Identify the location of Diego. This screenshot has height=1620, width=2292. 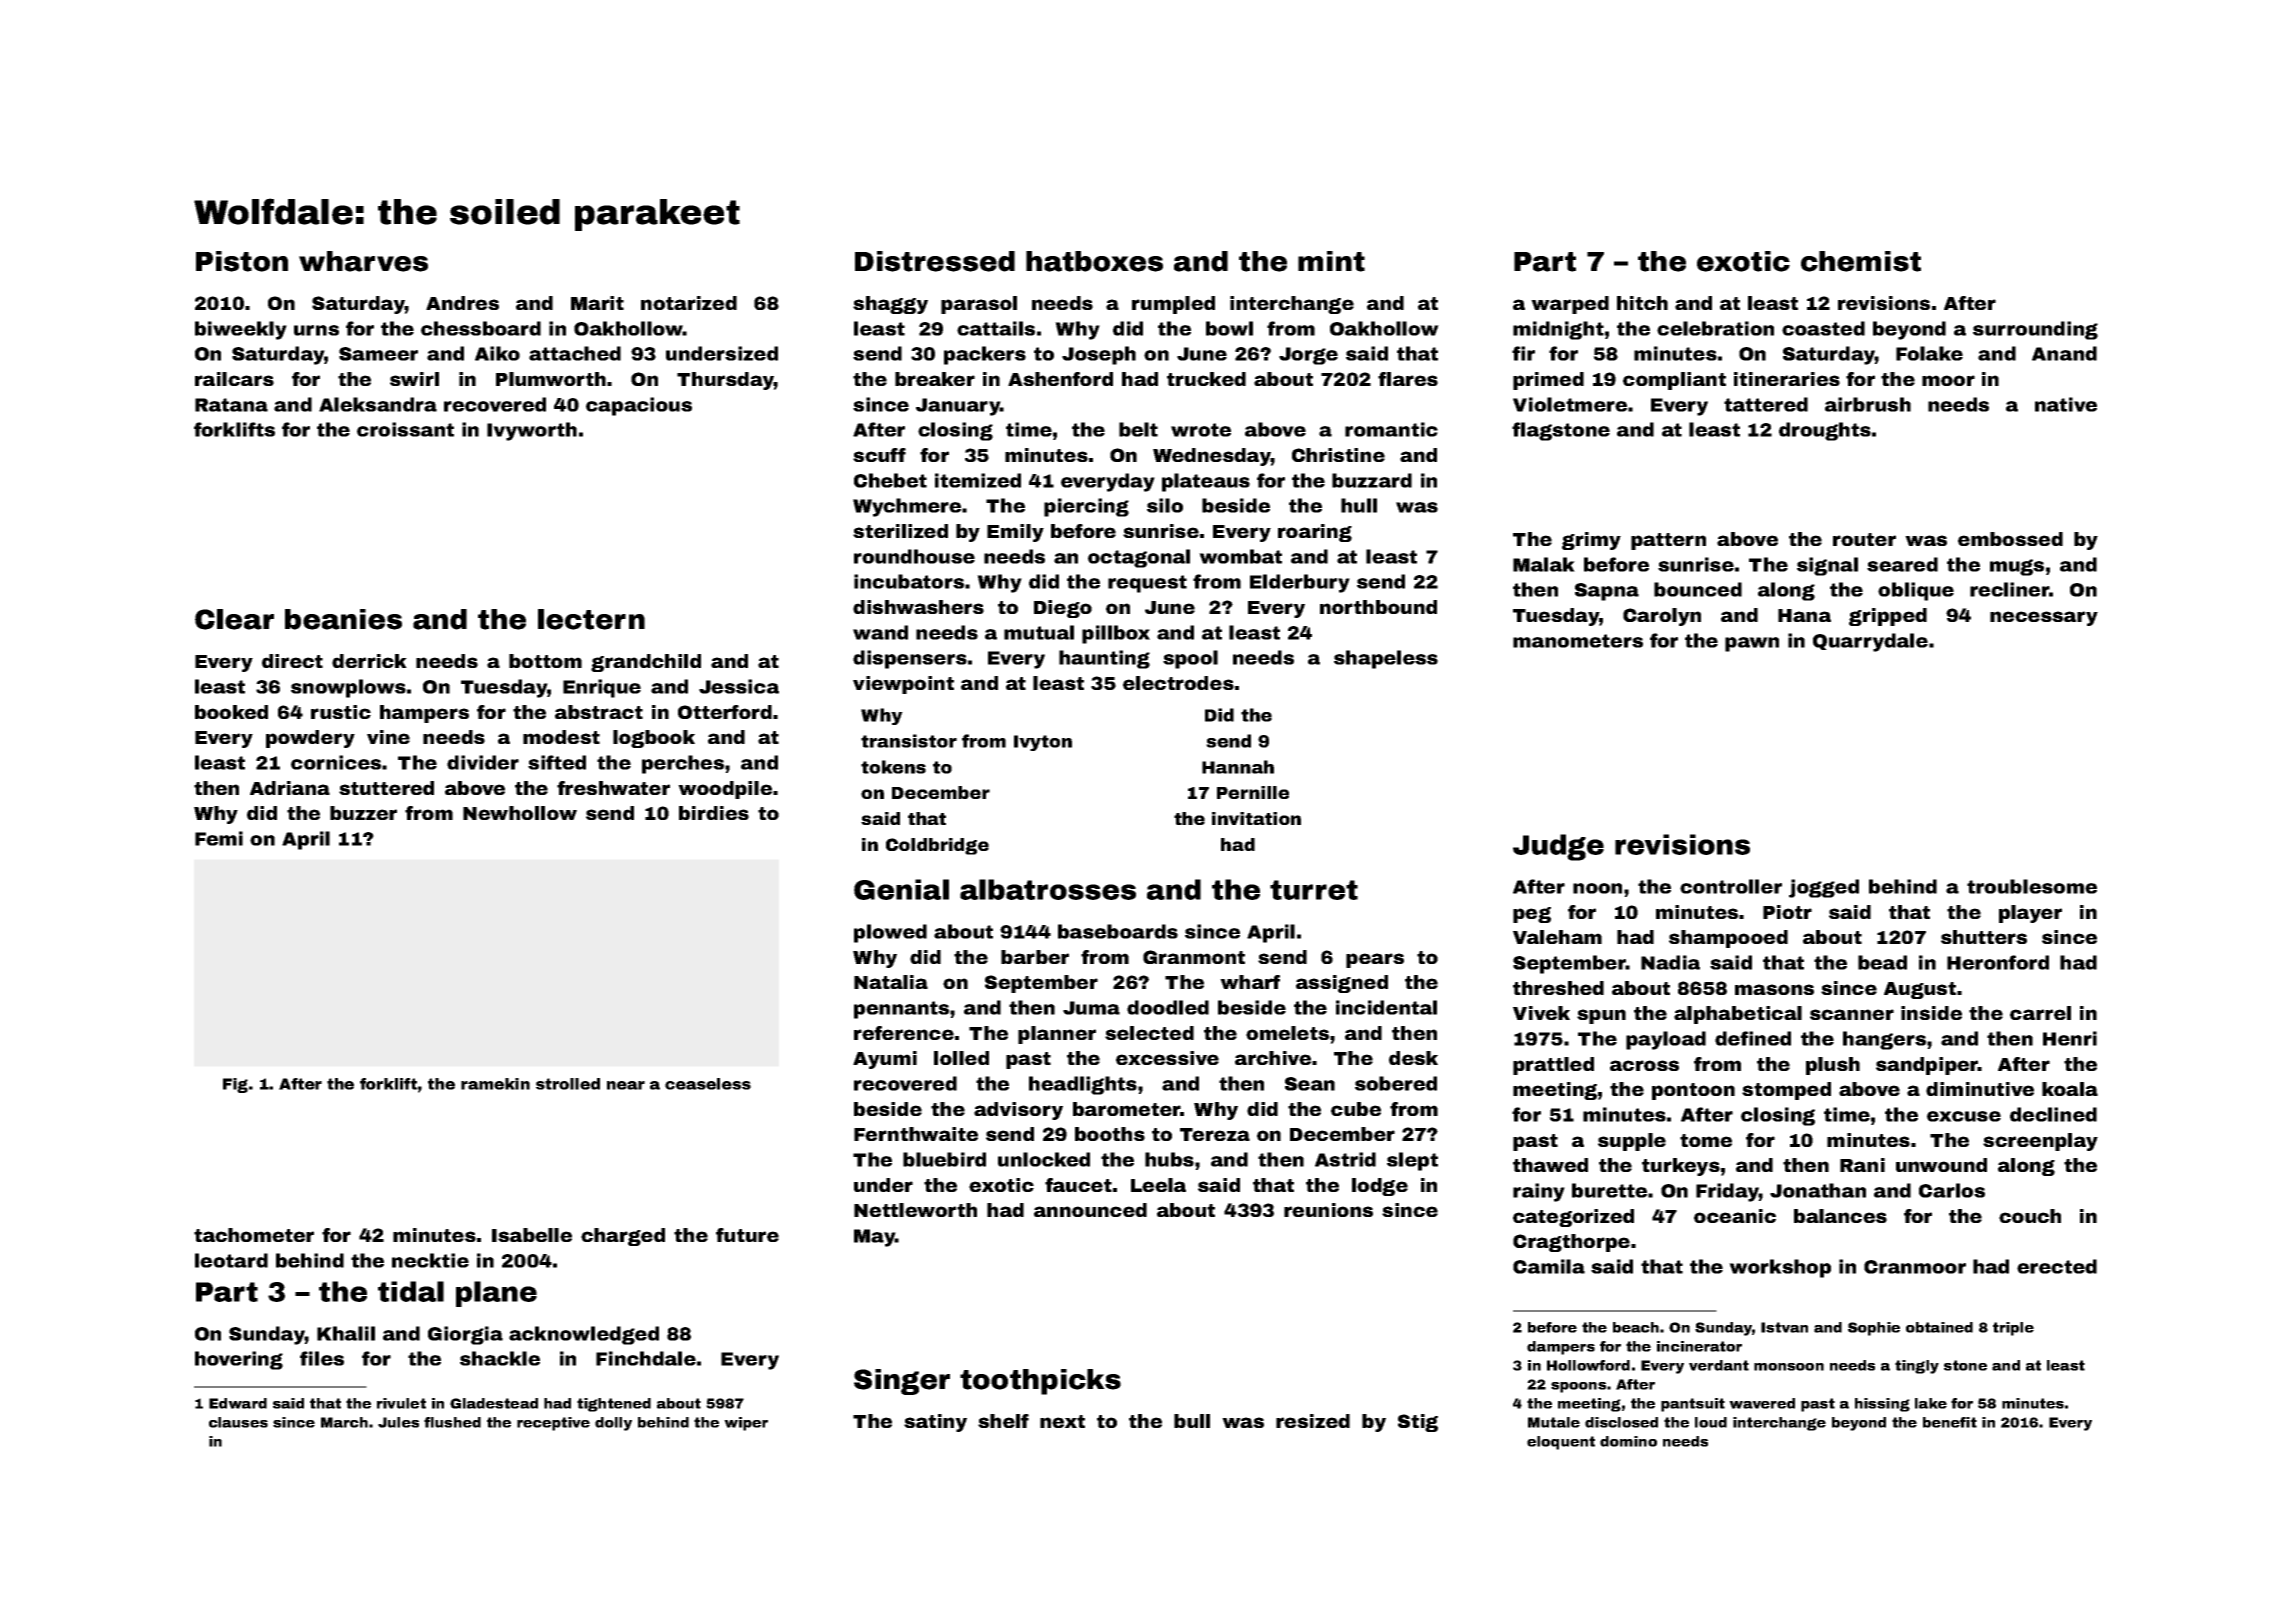
(1063, 609).
